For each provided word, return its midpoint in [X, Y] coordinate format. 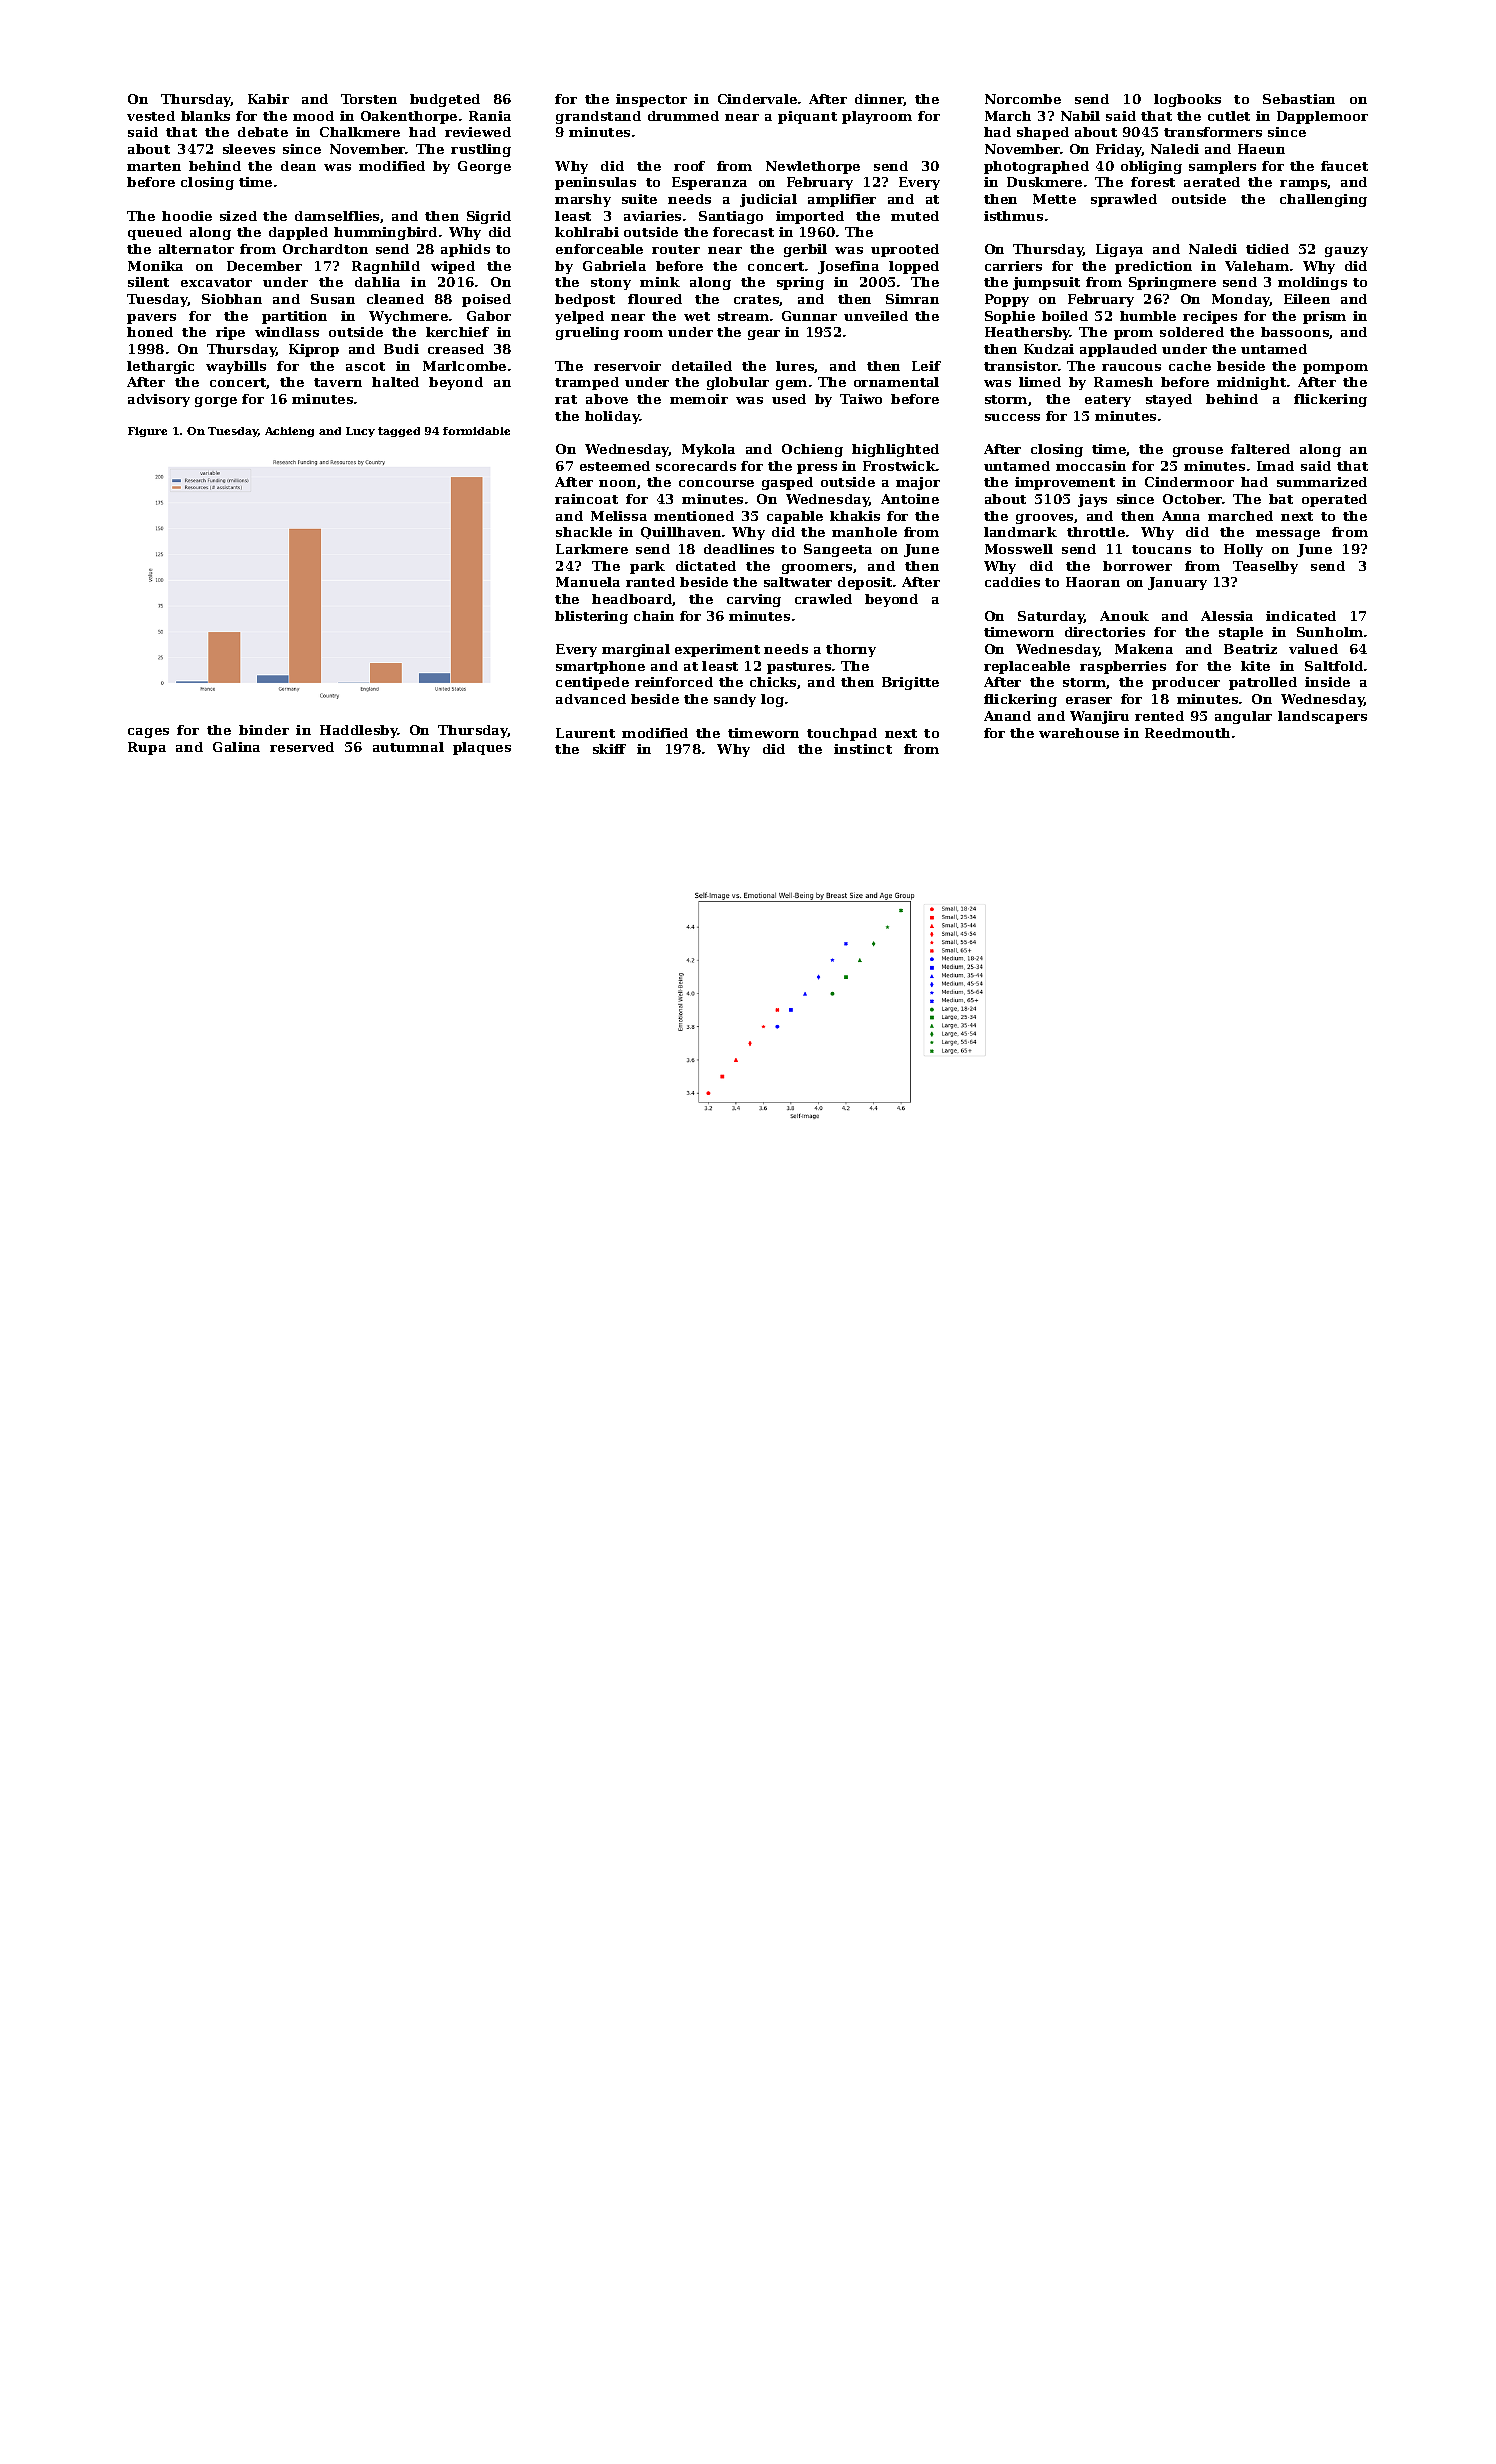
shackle [584, 532]
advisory [159, 400]
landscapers [1322, 717]
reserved [302, 747]
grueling [587, 333]
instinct [863, 749]
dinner [879, 100]
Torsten [369, 99]
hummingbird [385, 233]
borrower [1137, 566]
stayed [1169, 400]
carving [754, 600]
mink [660, 282]
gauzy [1346, 252]
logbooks [1187, 100]
